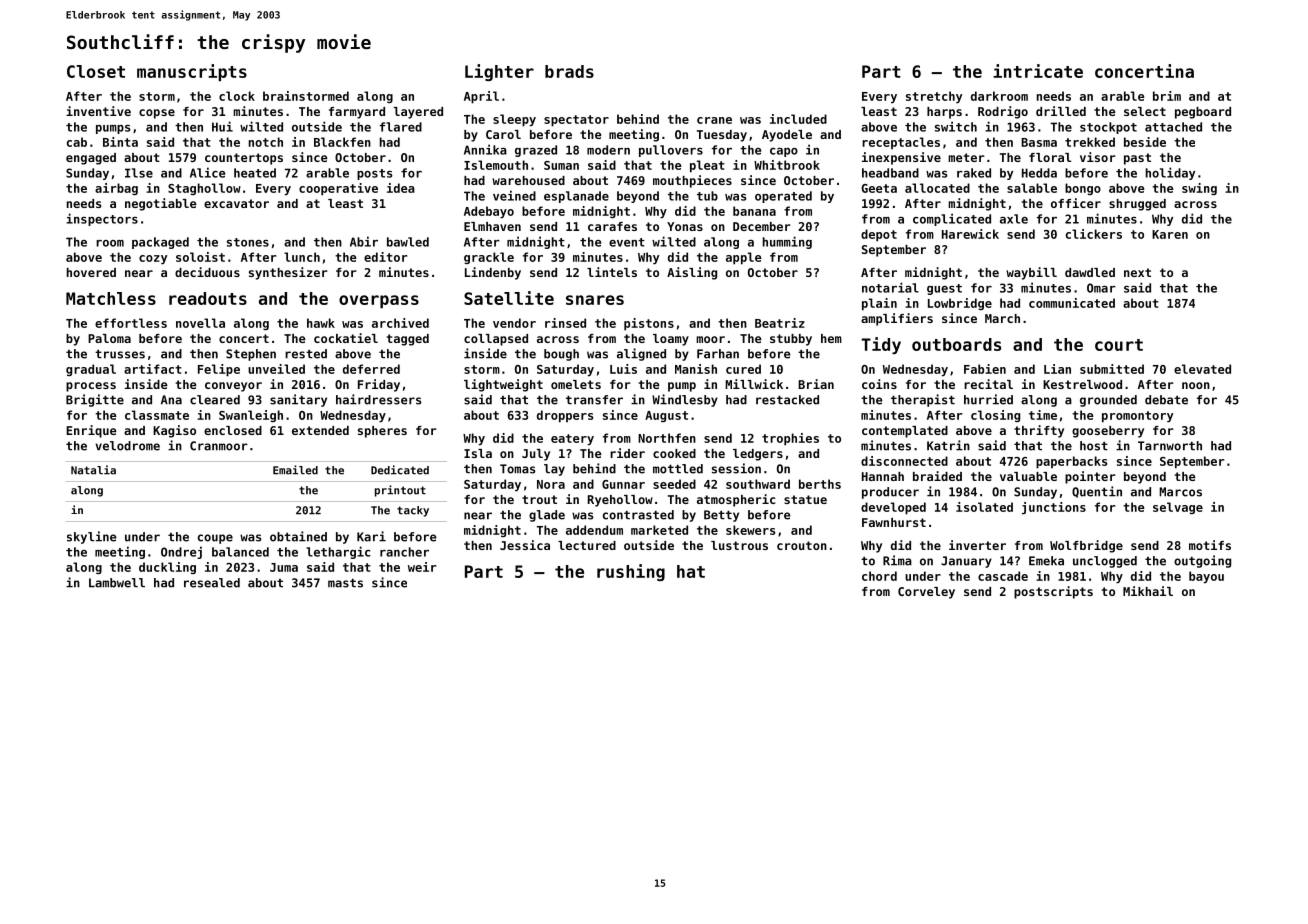  I want to click on Satellite, so click(509, 298).
